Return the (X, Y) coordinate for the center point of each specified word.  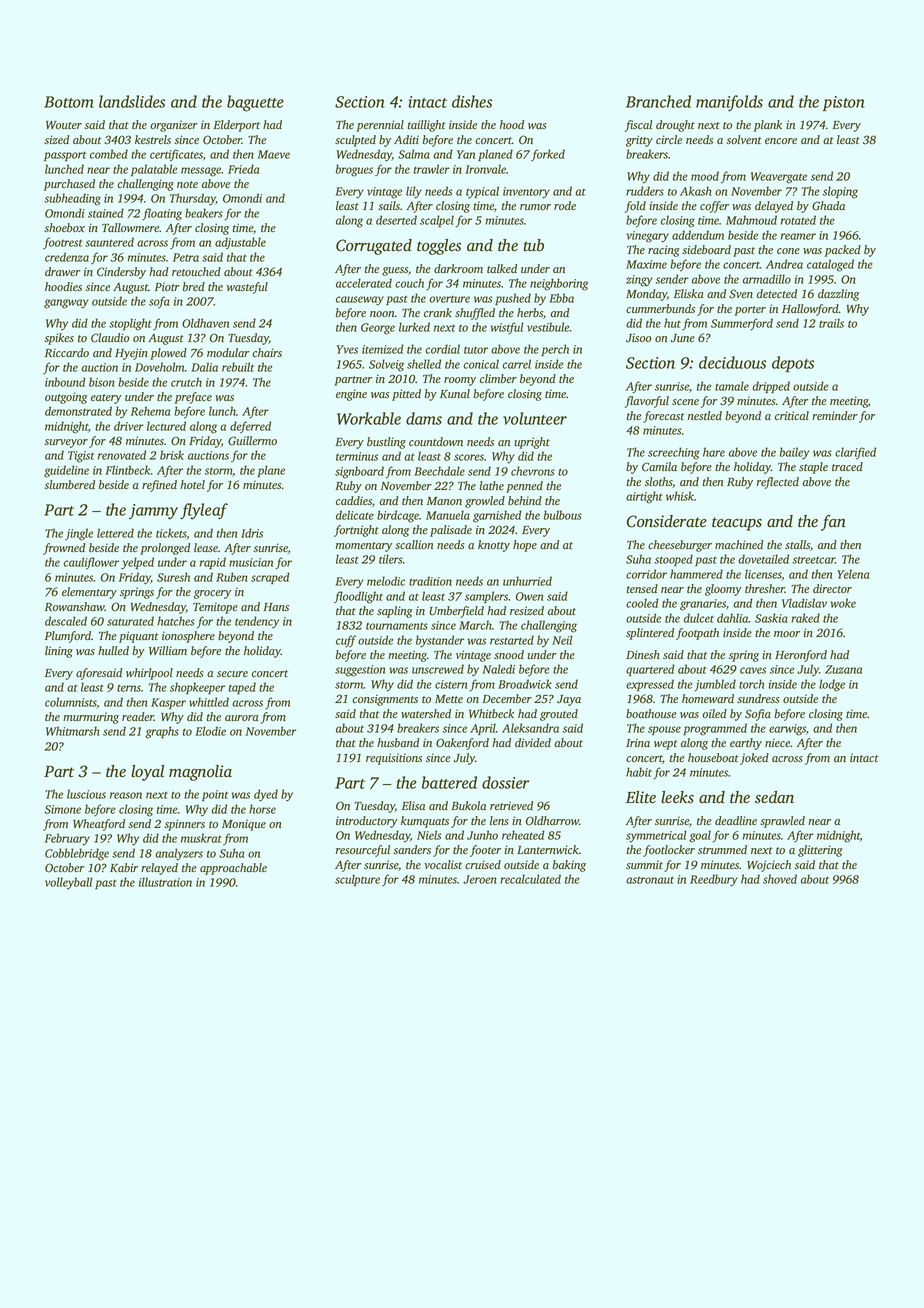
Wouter (64, 125)
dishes (472, 101)
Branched (658, 101)
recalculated (530, 879)
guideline (66, 471)
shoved (780, 879)
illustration (165, 882)
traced (847, 466)
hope (525, 546)
